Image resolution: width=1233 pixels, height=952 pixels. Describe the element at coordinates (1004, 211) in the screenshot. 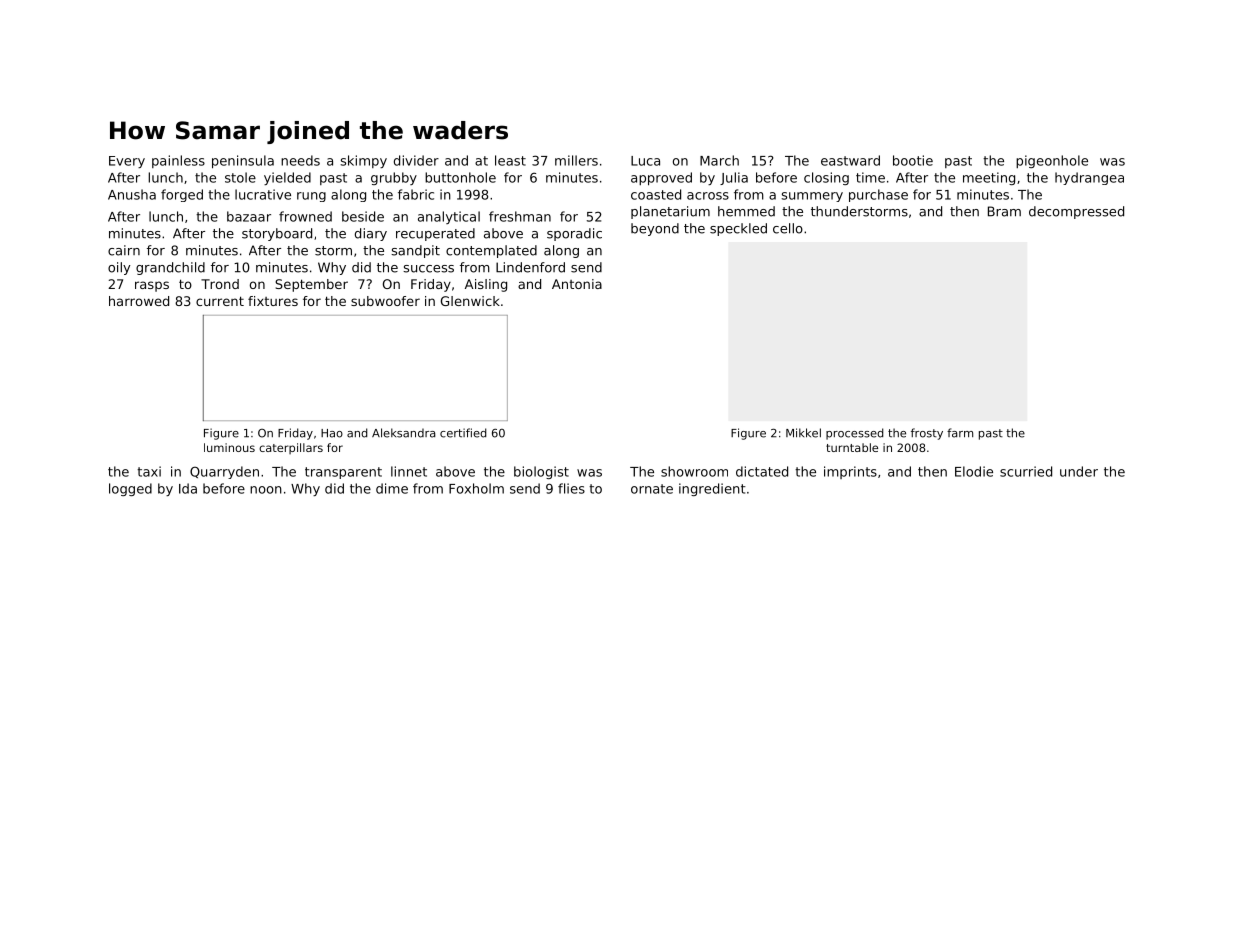

I see `Bram` at that location.
